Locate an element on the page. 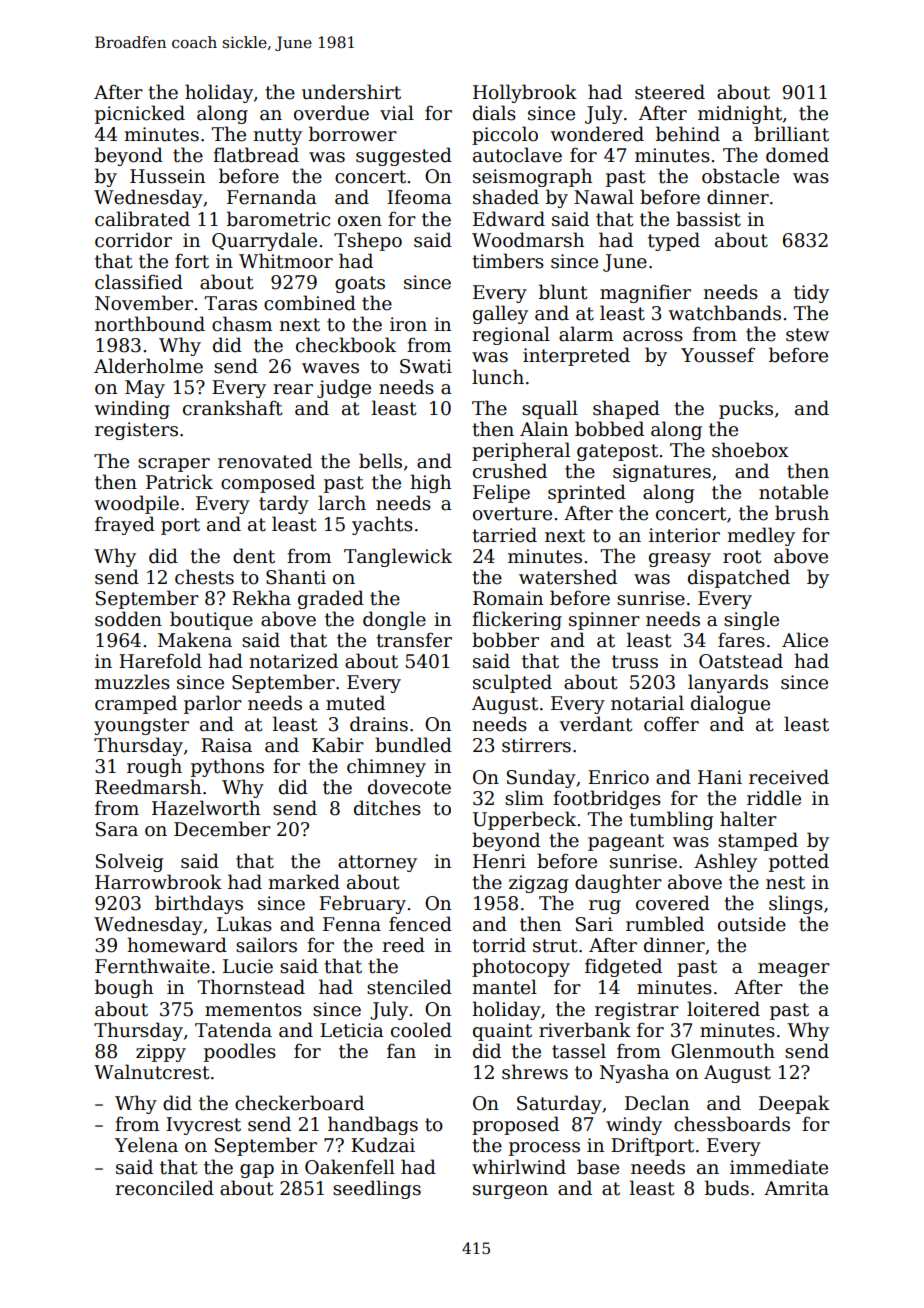 The image size is (924, 1308). reconciled is located at coordinates (164, 1188).
